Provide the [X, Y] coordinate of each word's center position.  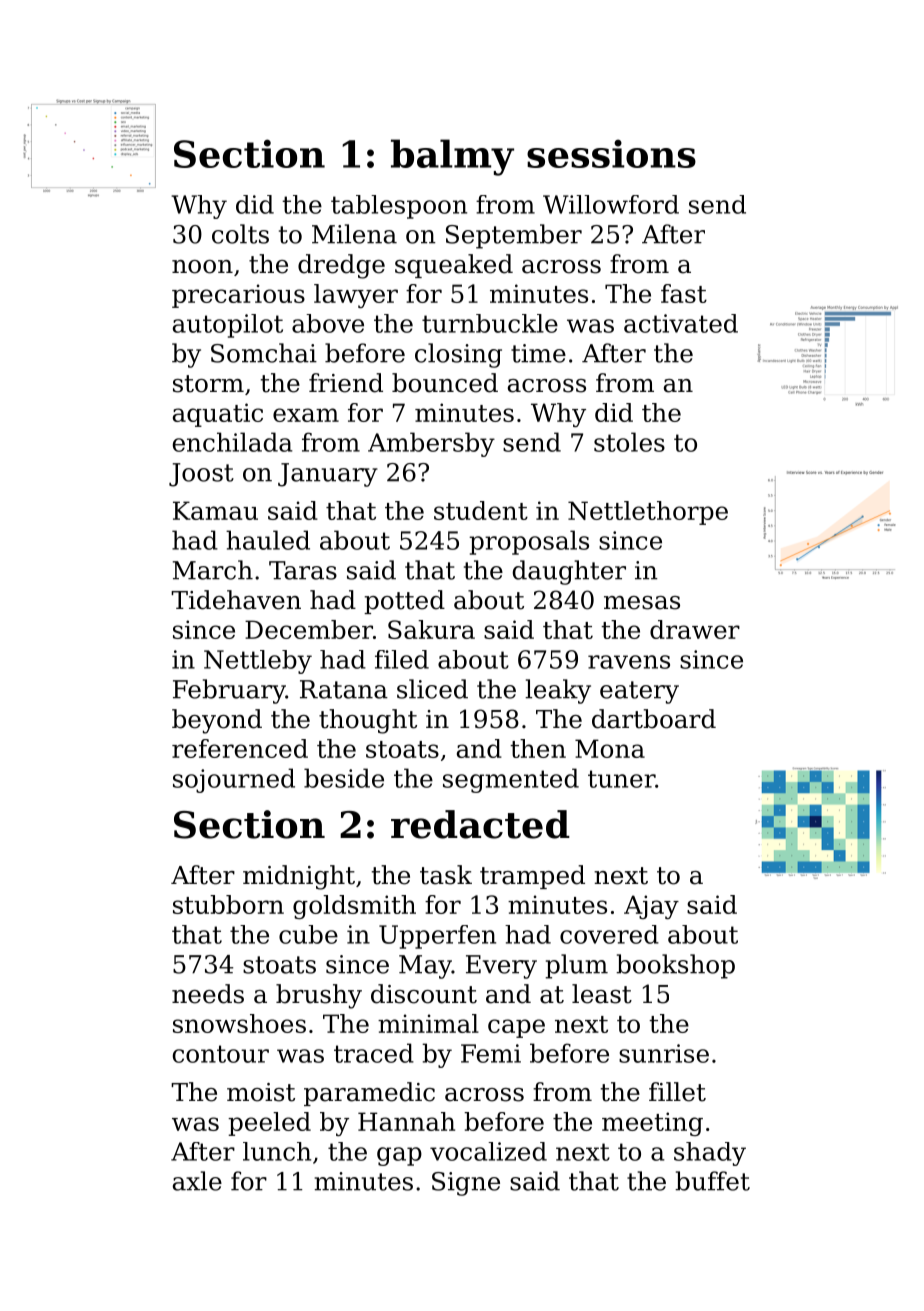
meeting [652, 1124]
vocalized [488, 1151]
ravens [629, 662]
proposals [529, 542]
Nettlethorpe [648, 513]
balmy [452, 157]
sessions [611, 153]
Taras [303, 570]
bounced [445, 383]
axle [197, 1181]
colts [240, 234]
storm [208, 384]
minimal [428, 1023]
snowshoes [239, 1023]
